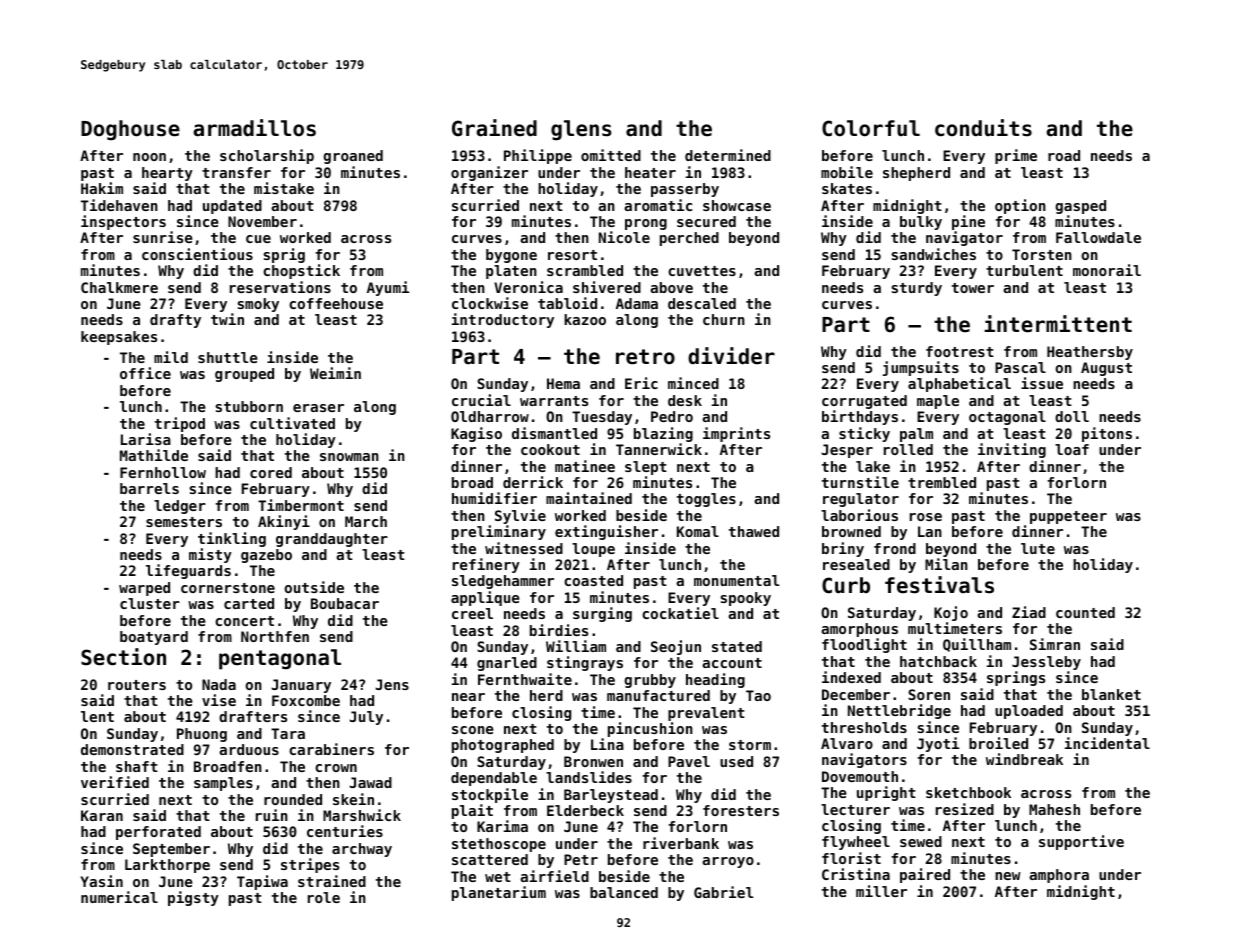 This document has height=952, width=1233. What do you see at coordinates (1046, 663) in the document?
I see `Jessleby` at bounding box center [1046, 663].
